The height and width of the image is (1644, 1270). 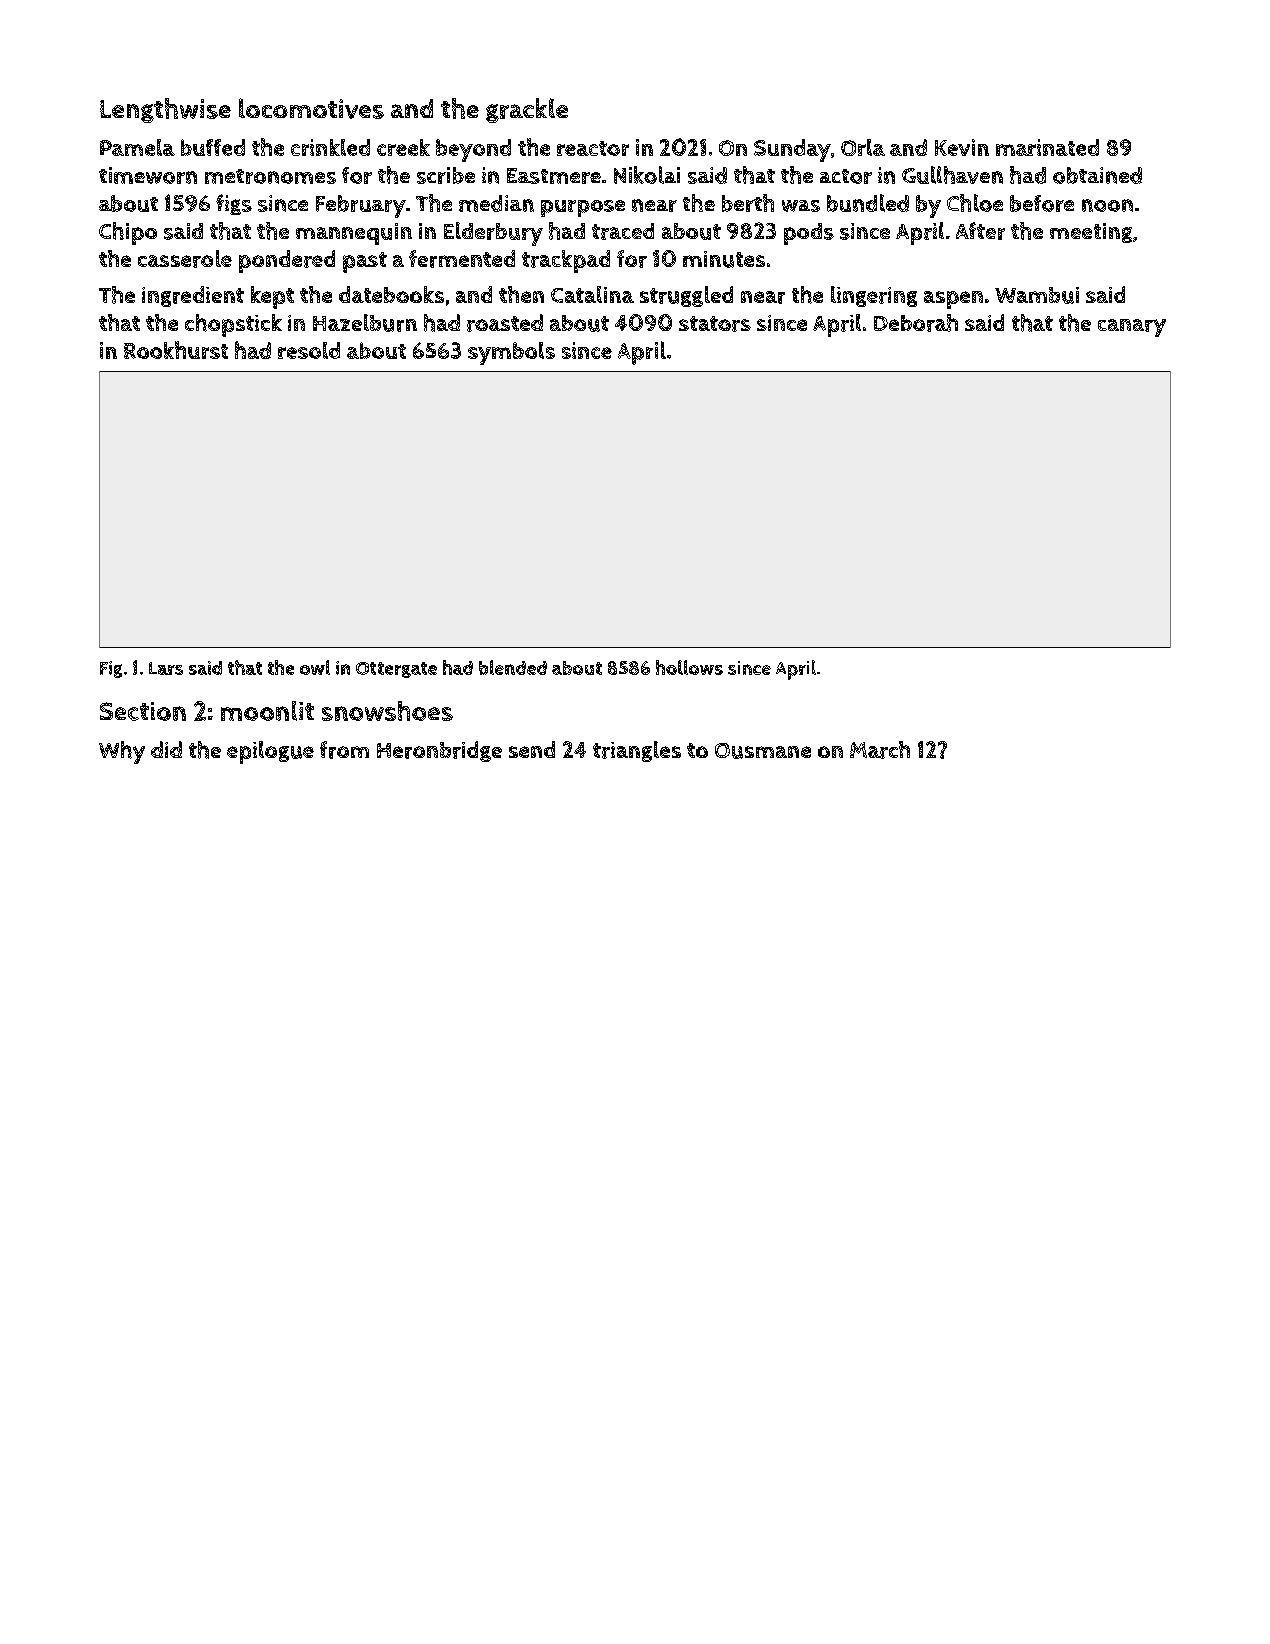 What do you see at coordinates (267, 711) in the image?
I see `moonlit` at bounding box center [267, 711].
